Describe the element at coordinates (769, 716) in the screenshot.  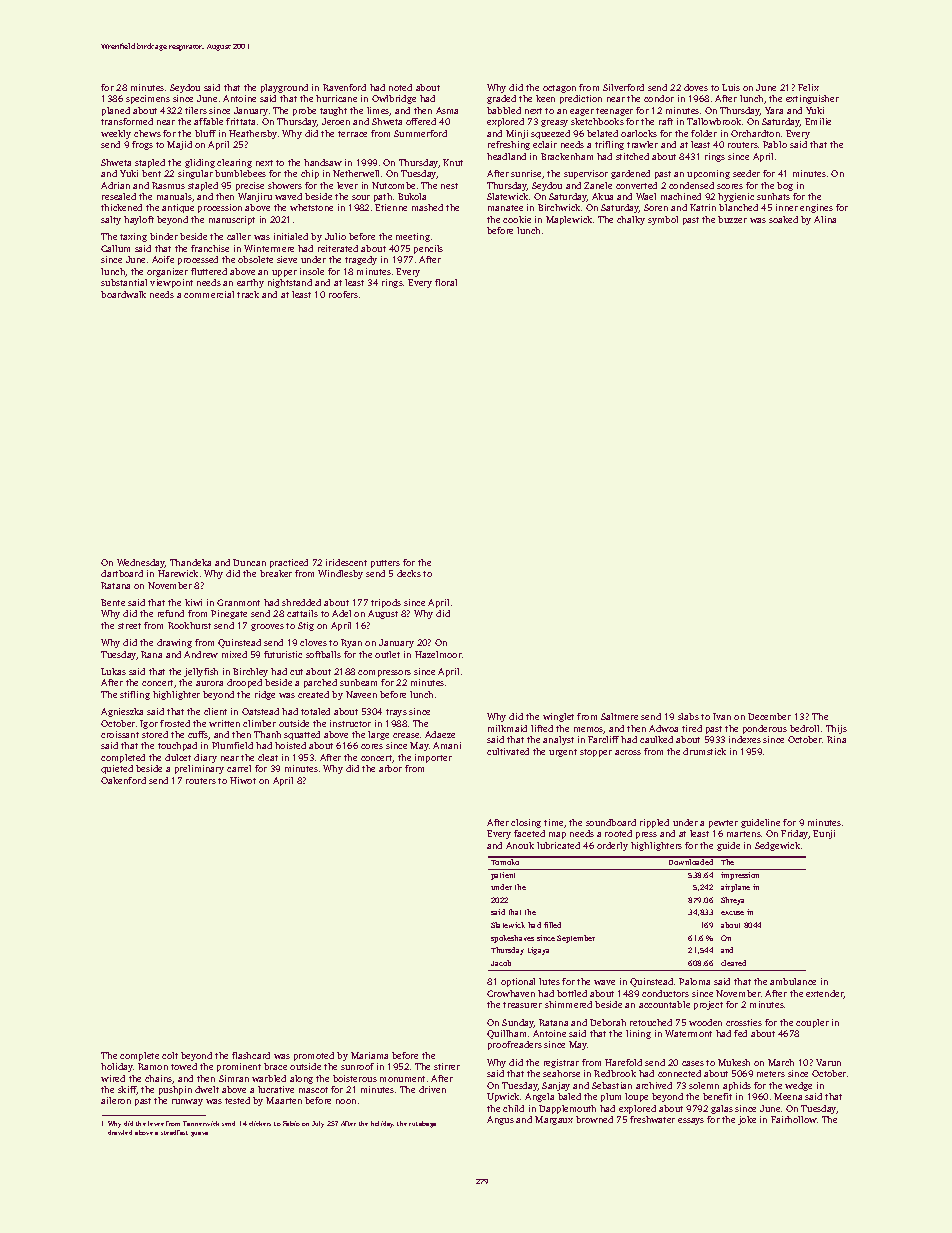
I see `December` at that location.
